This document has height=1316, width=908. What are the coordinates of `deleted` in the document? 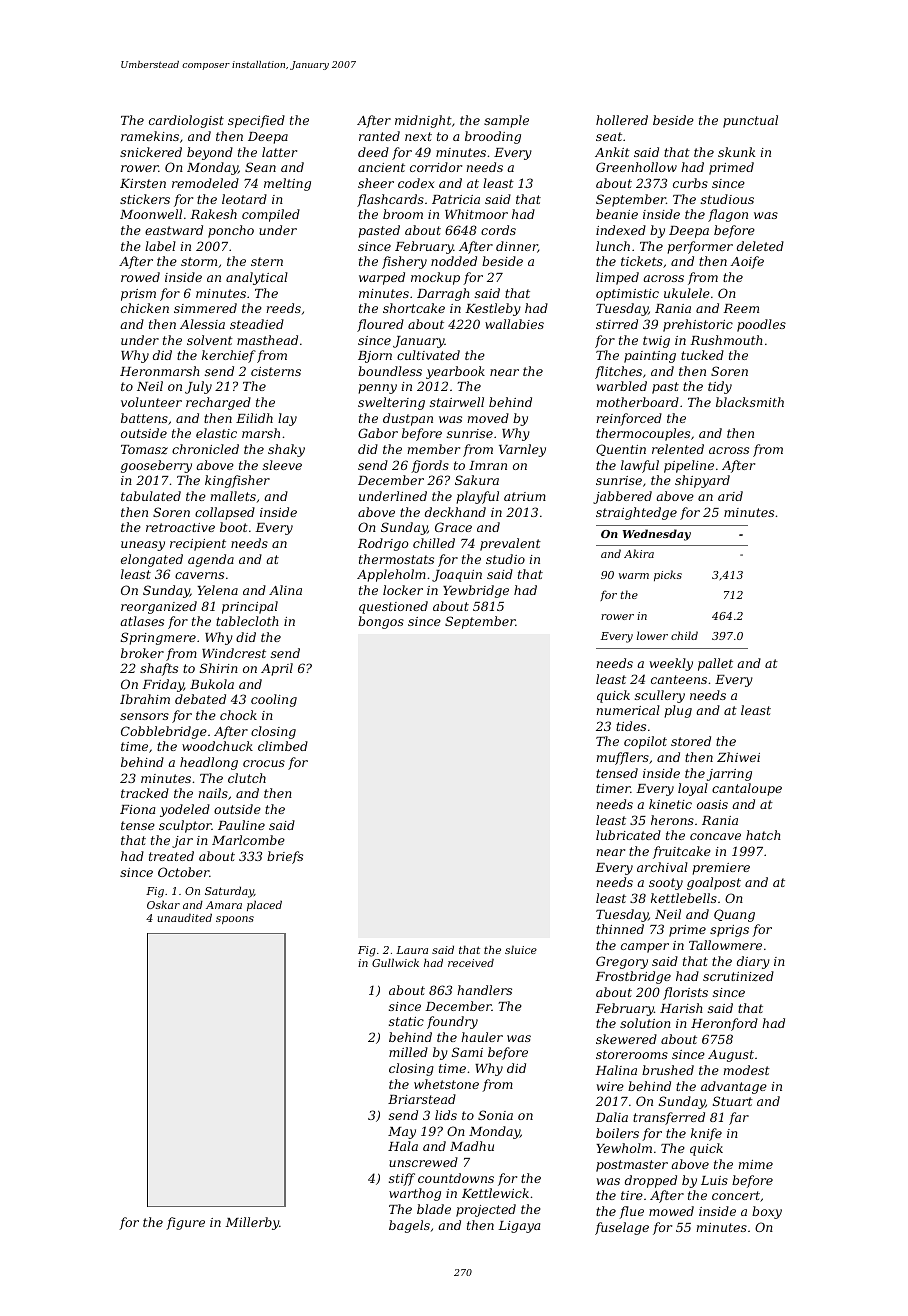 It's located at (760, 246).
